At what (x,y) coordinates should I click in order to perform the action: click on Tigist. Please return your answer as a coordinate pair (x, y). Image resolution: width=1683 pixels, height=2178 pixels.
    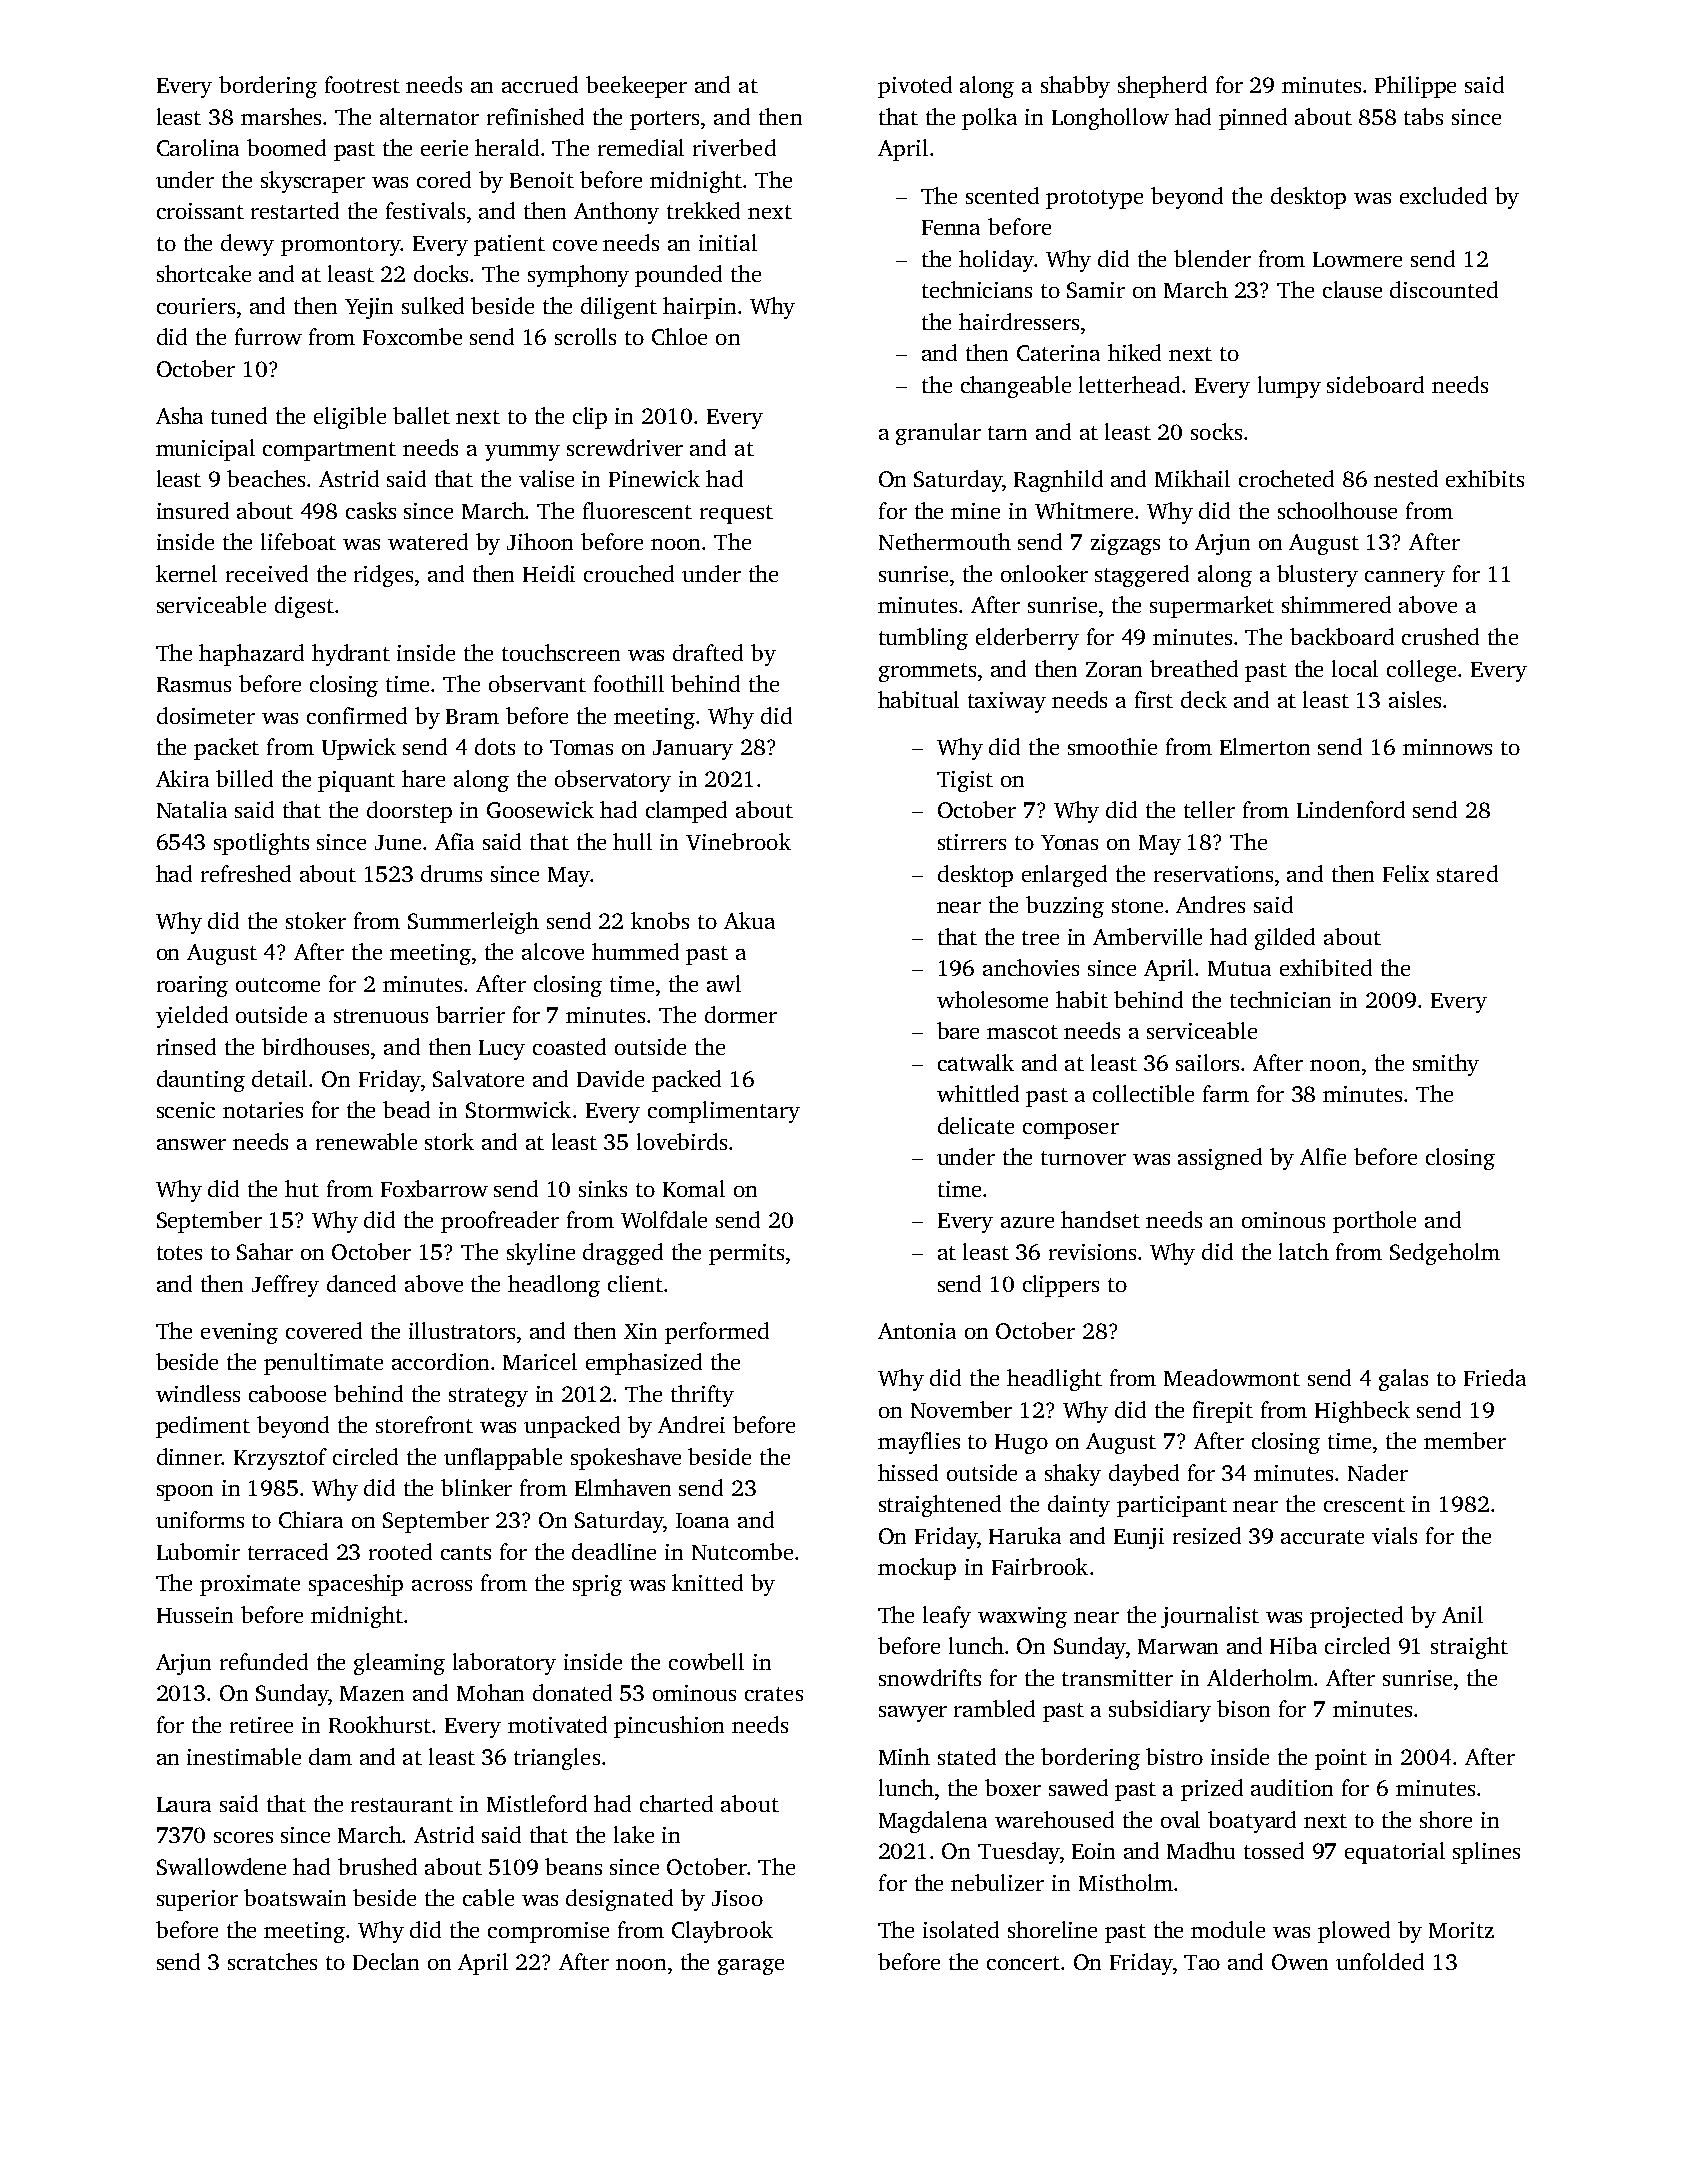
    Looking at the image, I should click on (965, 781).
